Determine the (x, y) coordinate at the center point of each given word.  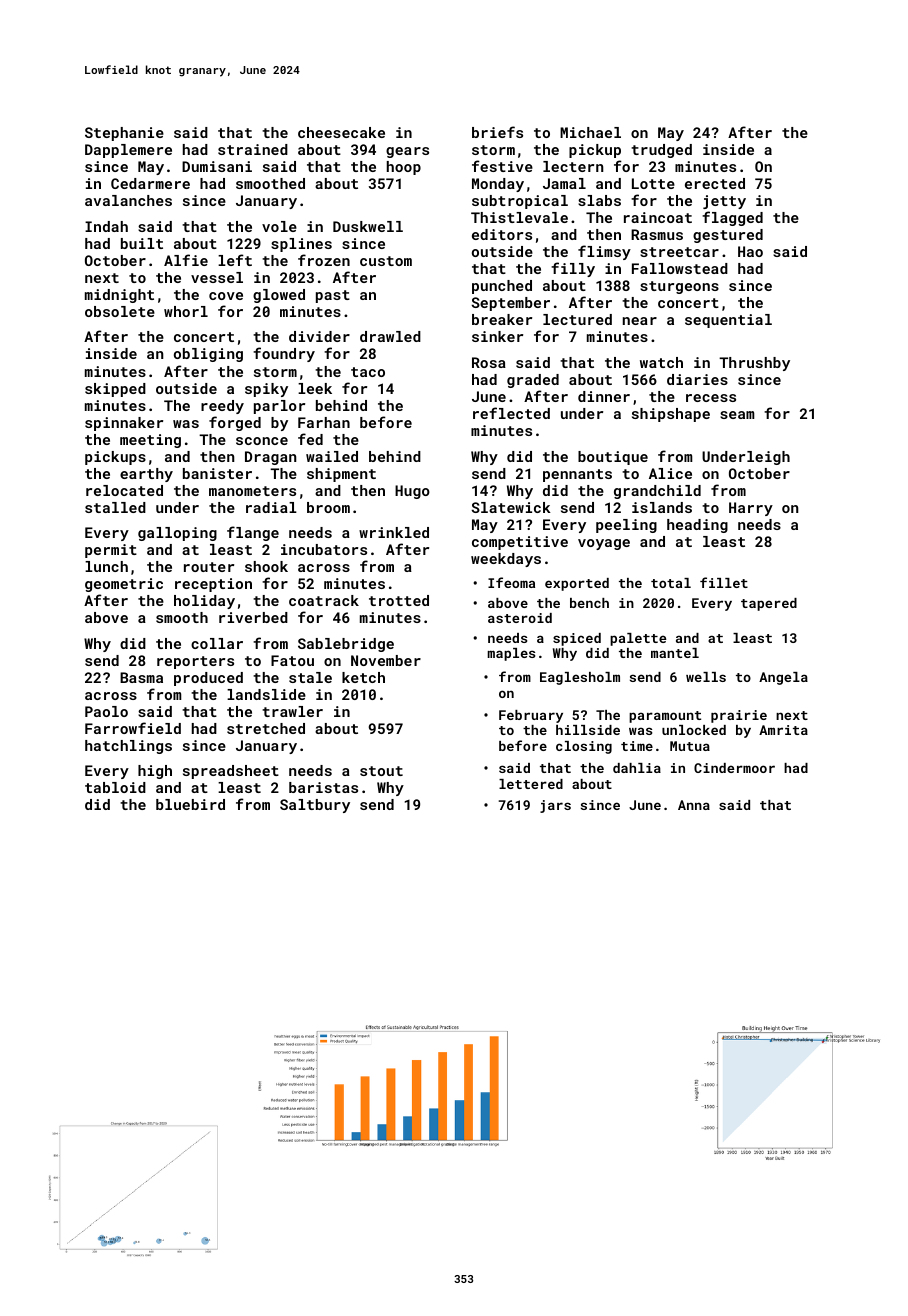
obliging (208, 355)
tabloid (115, 787)
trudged (661, 151)
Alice (670, 473)
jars (555, 806)
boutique (613, 458)
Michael (590, 132)
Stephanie (124, 134)
